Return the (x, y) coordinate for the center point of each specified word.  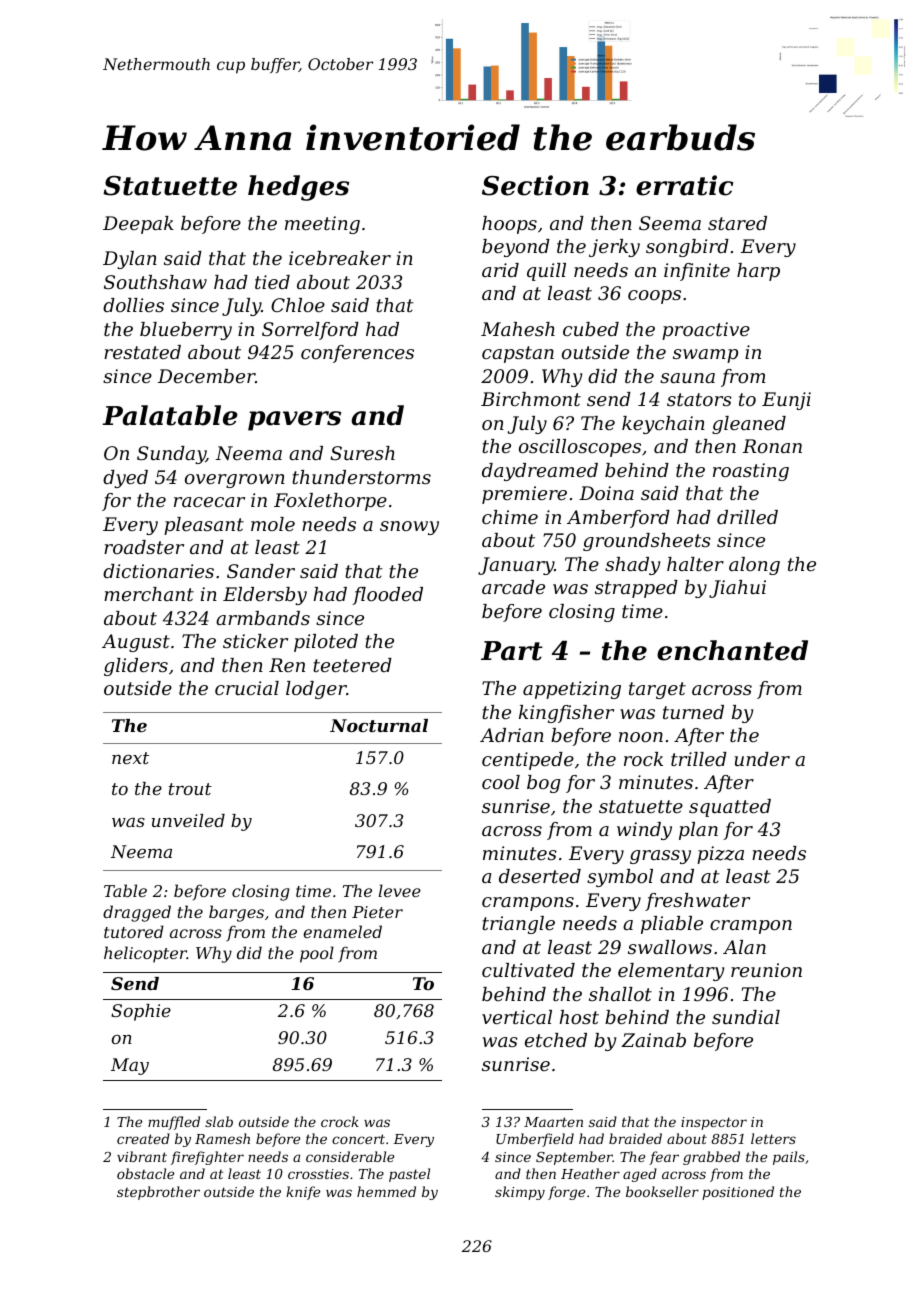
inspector (714, 1123)
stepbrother (158, 1193)
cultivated (528, 970)
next (130, 758)
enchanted (732, 650)
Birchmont (531, 399)
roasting (751, 472)
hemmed (386, 1191)
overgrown (235, 481)
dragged (137, 913)
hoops (509, 225)
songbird (687, 248)
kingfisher (566, 714)
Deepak (138, 225)
